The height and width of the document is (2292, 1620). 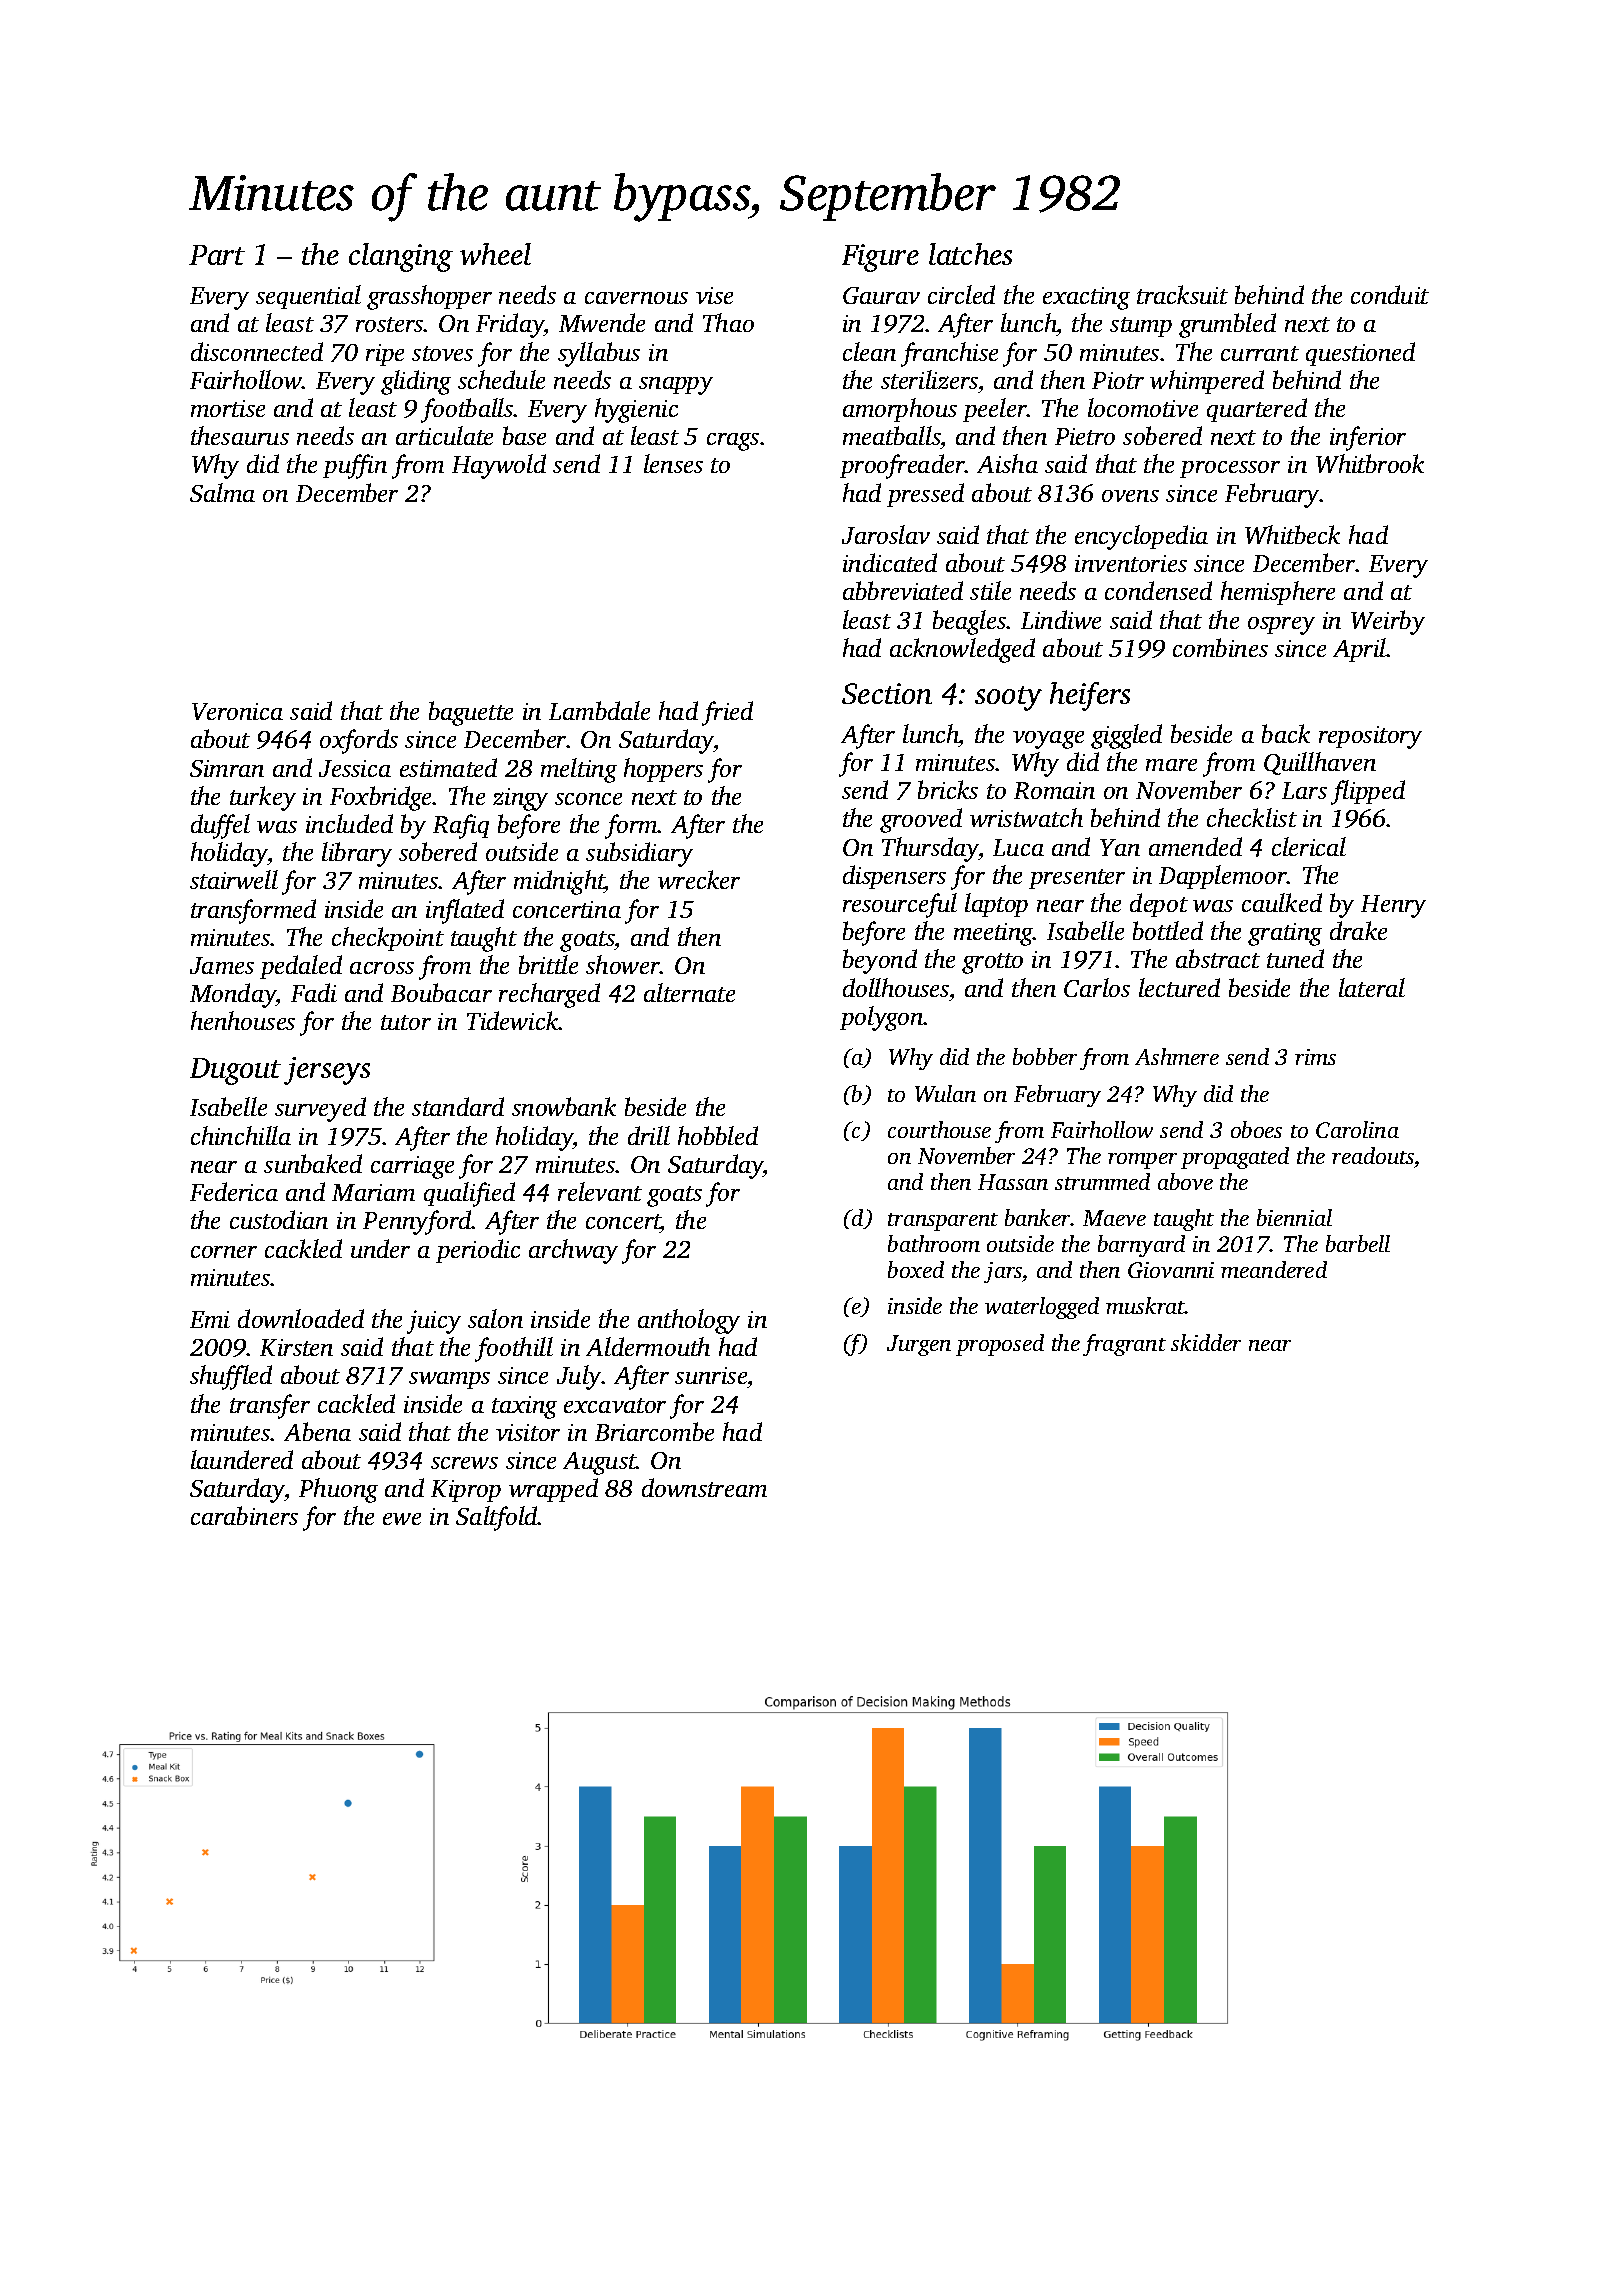 I want to click on downstream, so click(x=704, y=1487).
